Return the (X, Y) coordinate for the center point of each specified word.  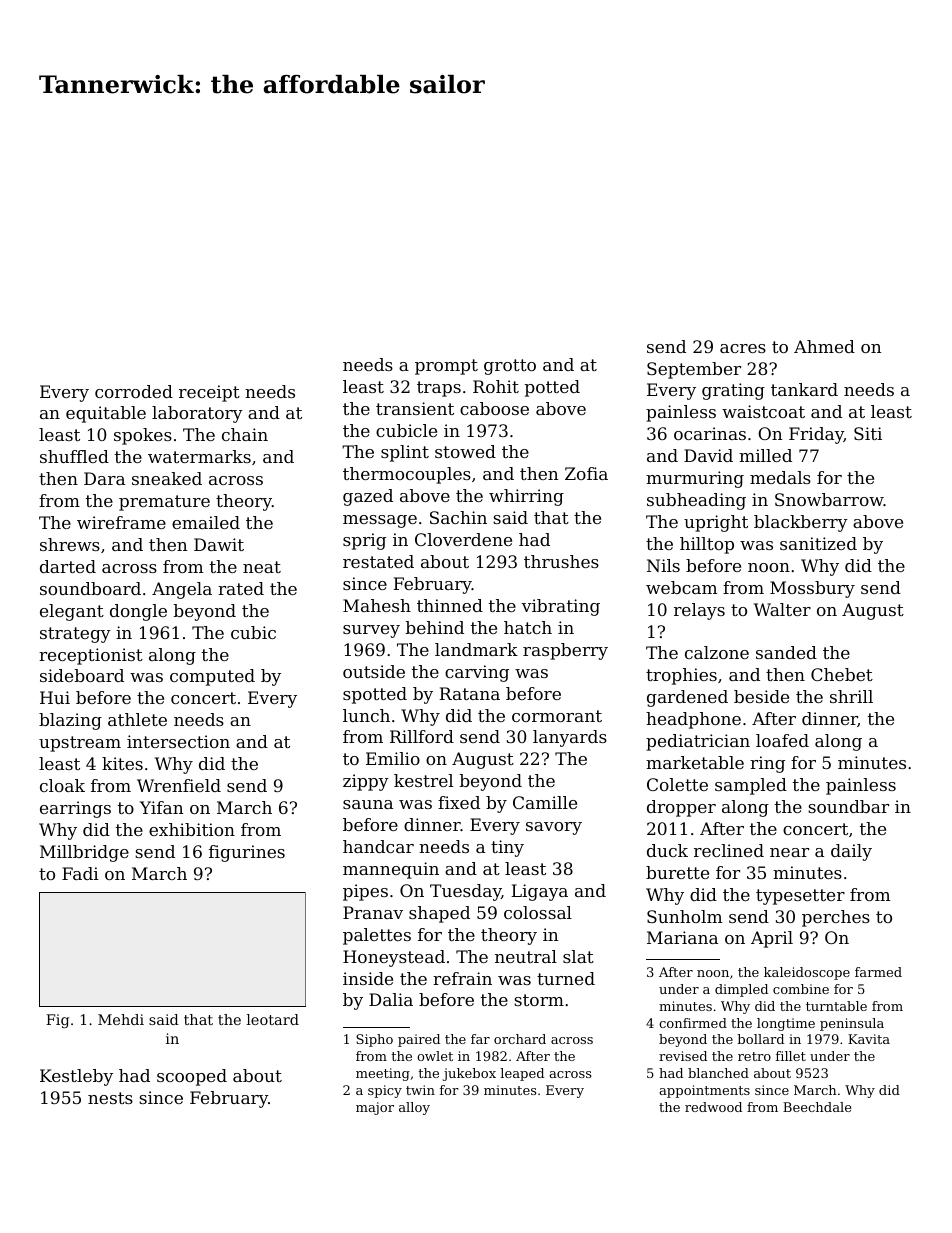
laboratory (197, 414)
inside (368, 978)
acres (743, 348)
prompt (446, 367)
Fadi (80, 873)
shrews (70, 544)
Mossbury (812, 589)
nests (110, 1098)
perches (836, 918)
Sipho (374, 1040)
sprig (364, 541)
